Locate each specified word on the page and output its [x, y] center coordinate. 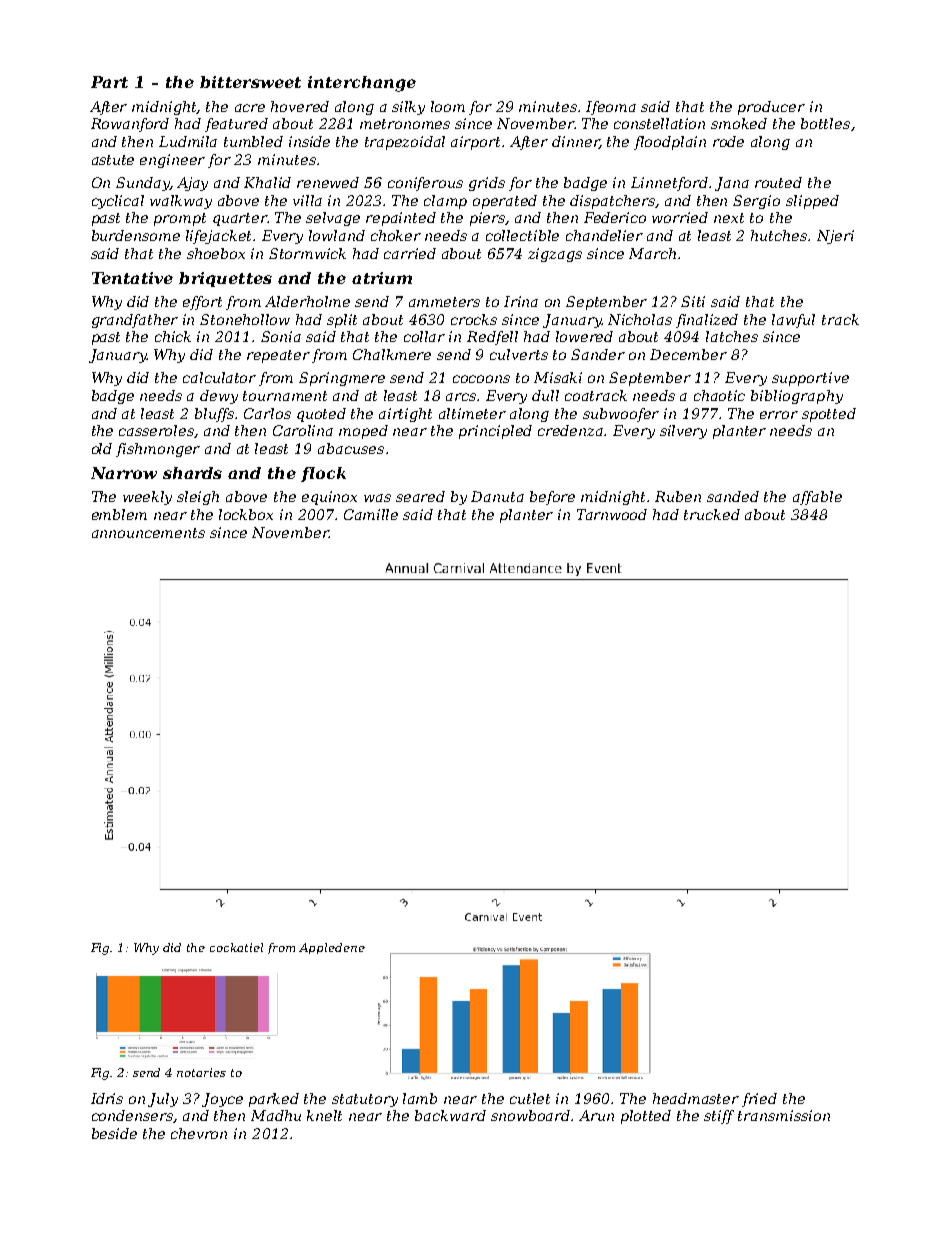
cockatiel [236, 947]
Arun [596, 1115]
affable [817, 498]
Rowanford [130, 125]
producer [771, 108]
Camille [371, 514]
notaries [201, 1072]
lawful [793, 321]
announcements [148, 533]
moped [363, 432]
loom [448, 106]
